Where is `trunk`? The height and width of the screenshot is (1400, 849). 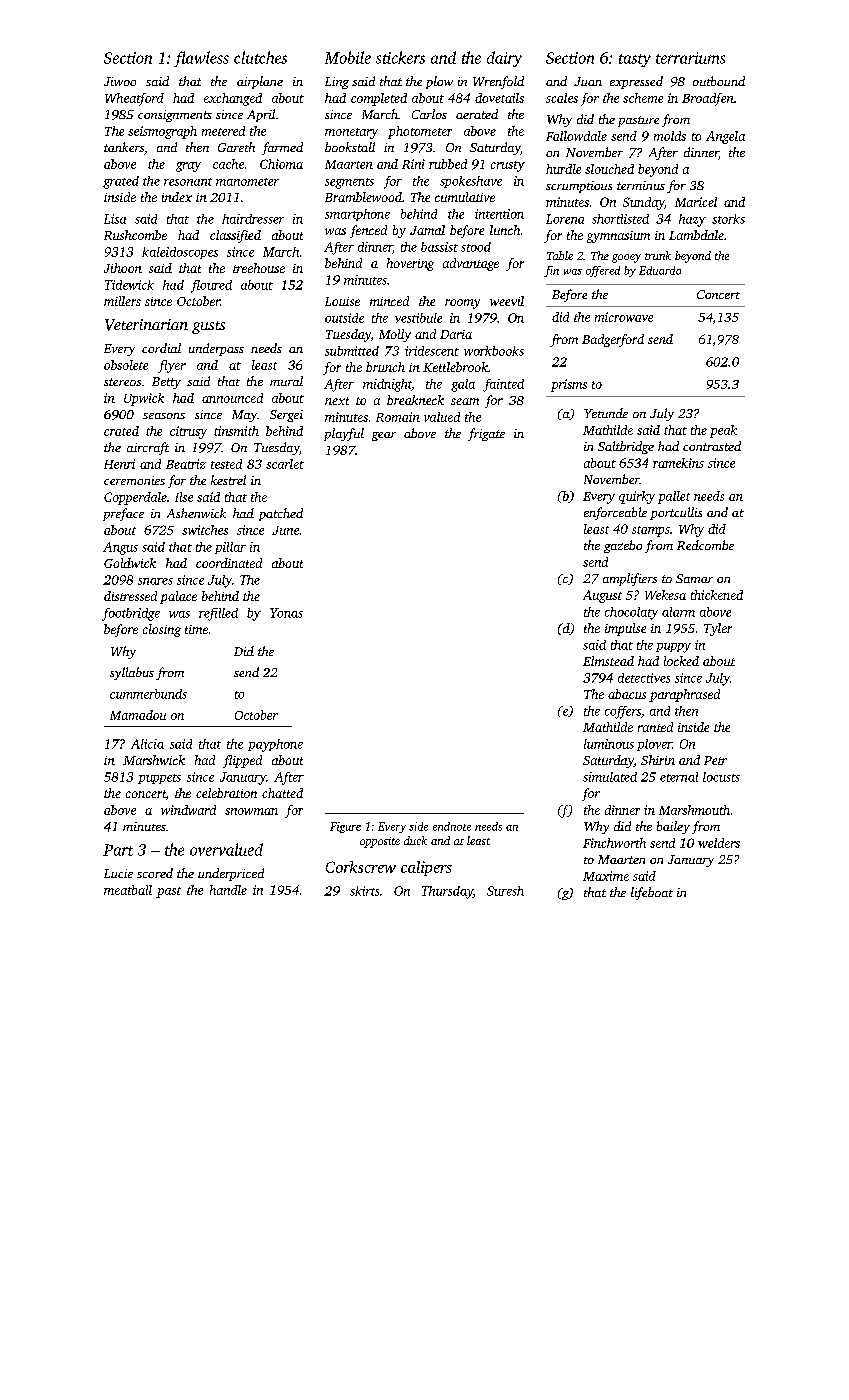 trunk is located at coordinates (658, 255).
